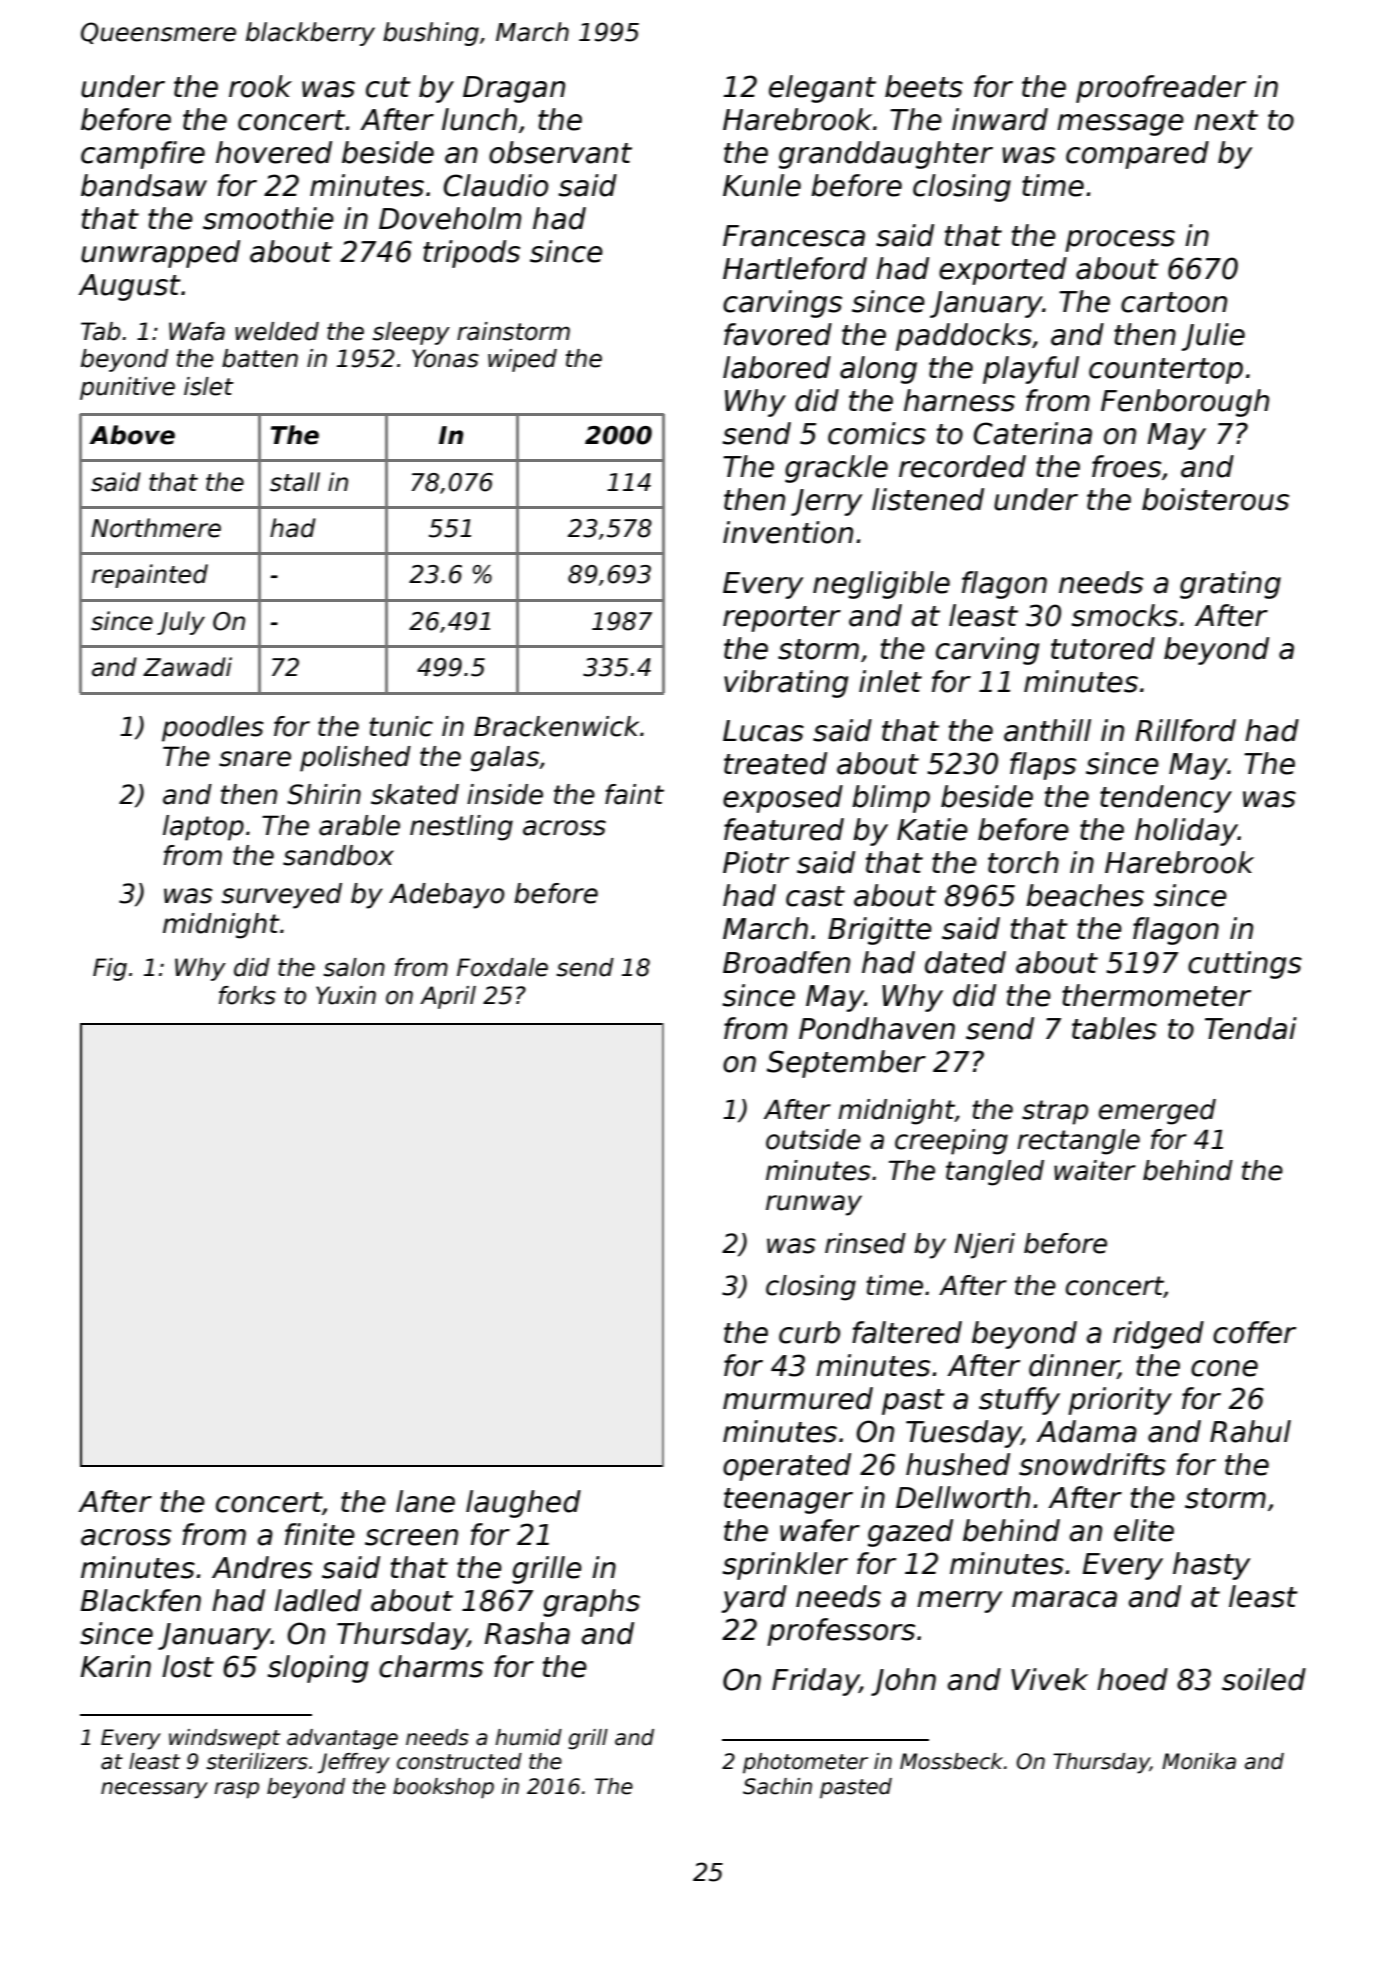 The height and width of the screenshot is (1969, 1386). I want to click on finite, so click(320, 1534).
